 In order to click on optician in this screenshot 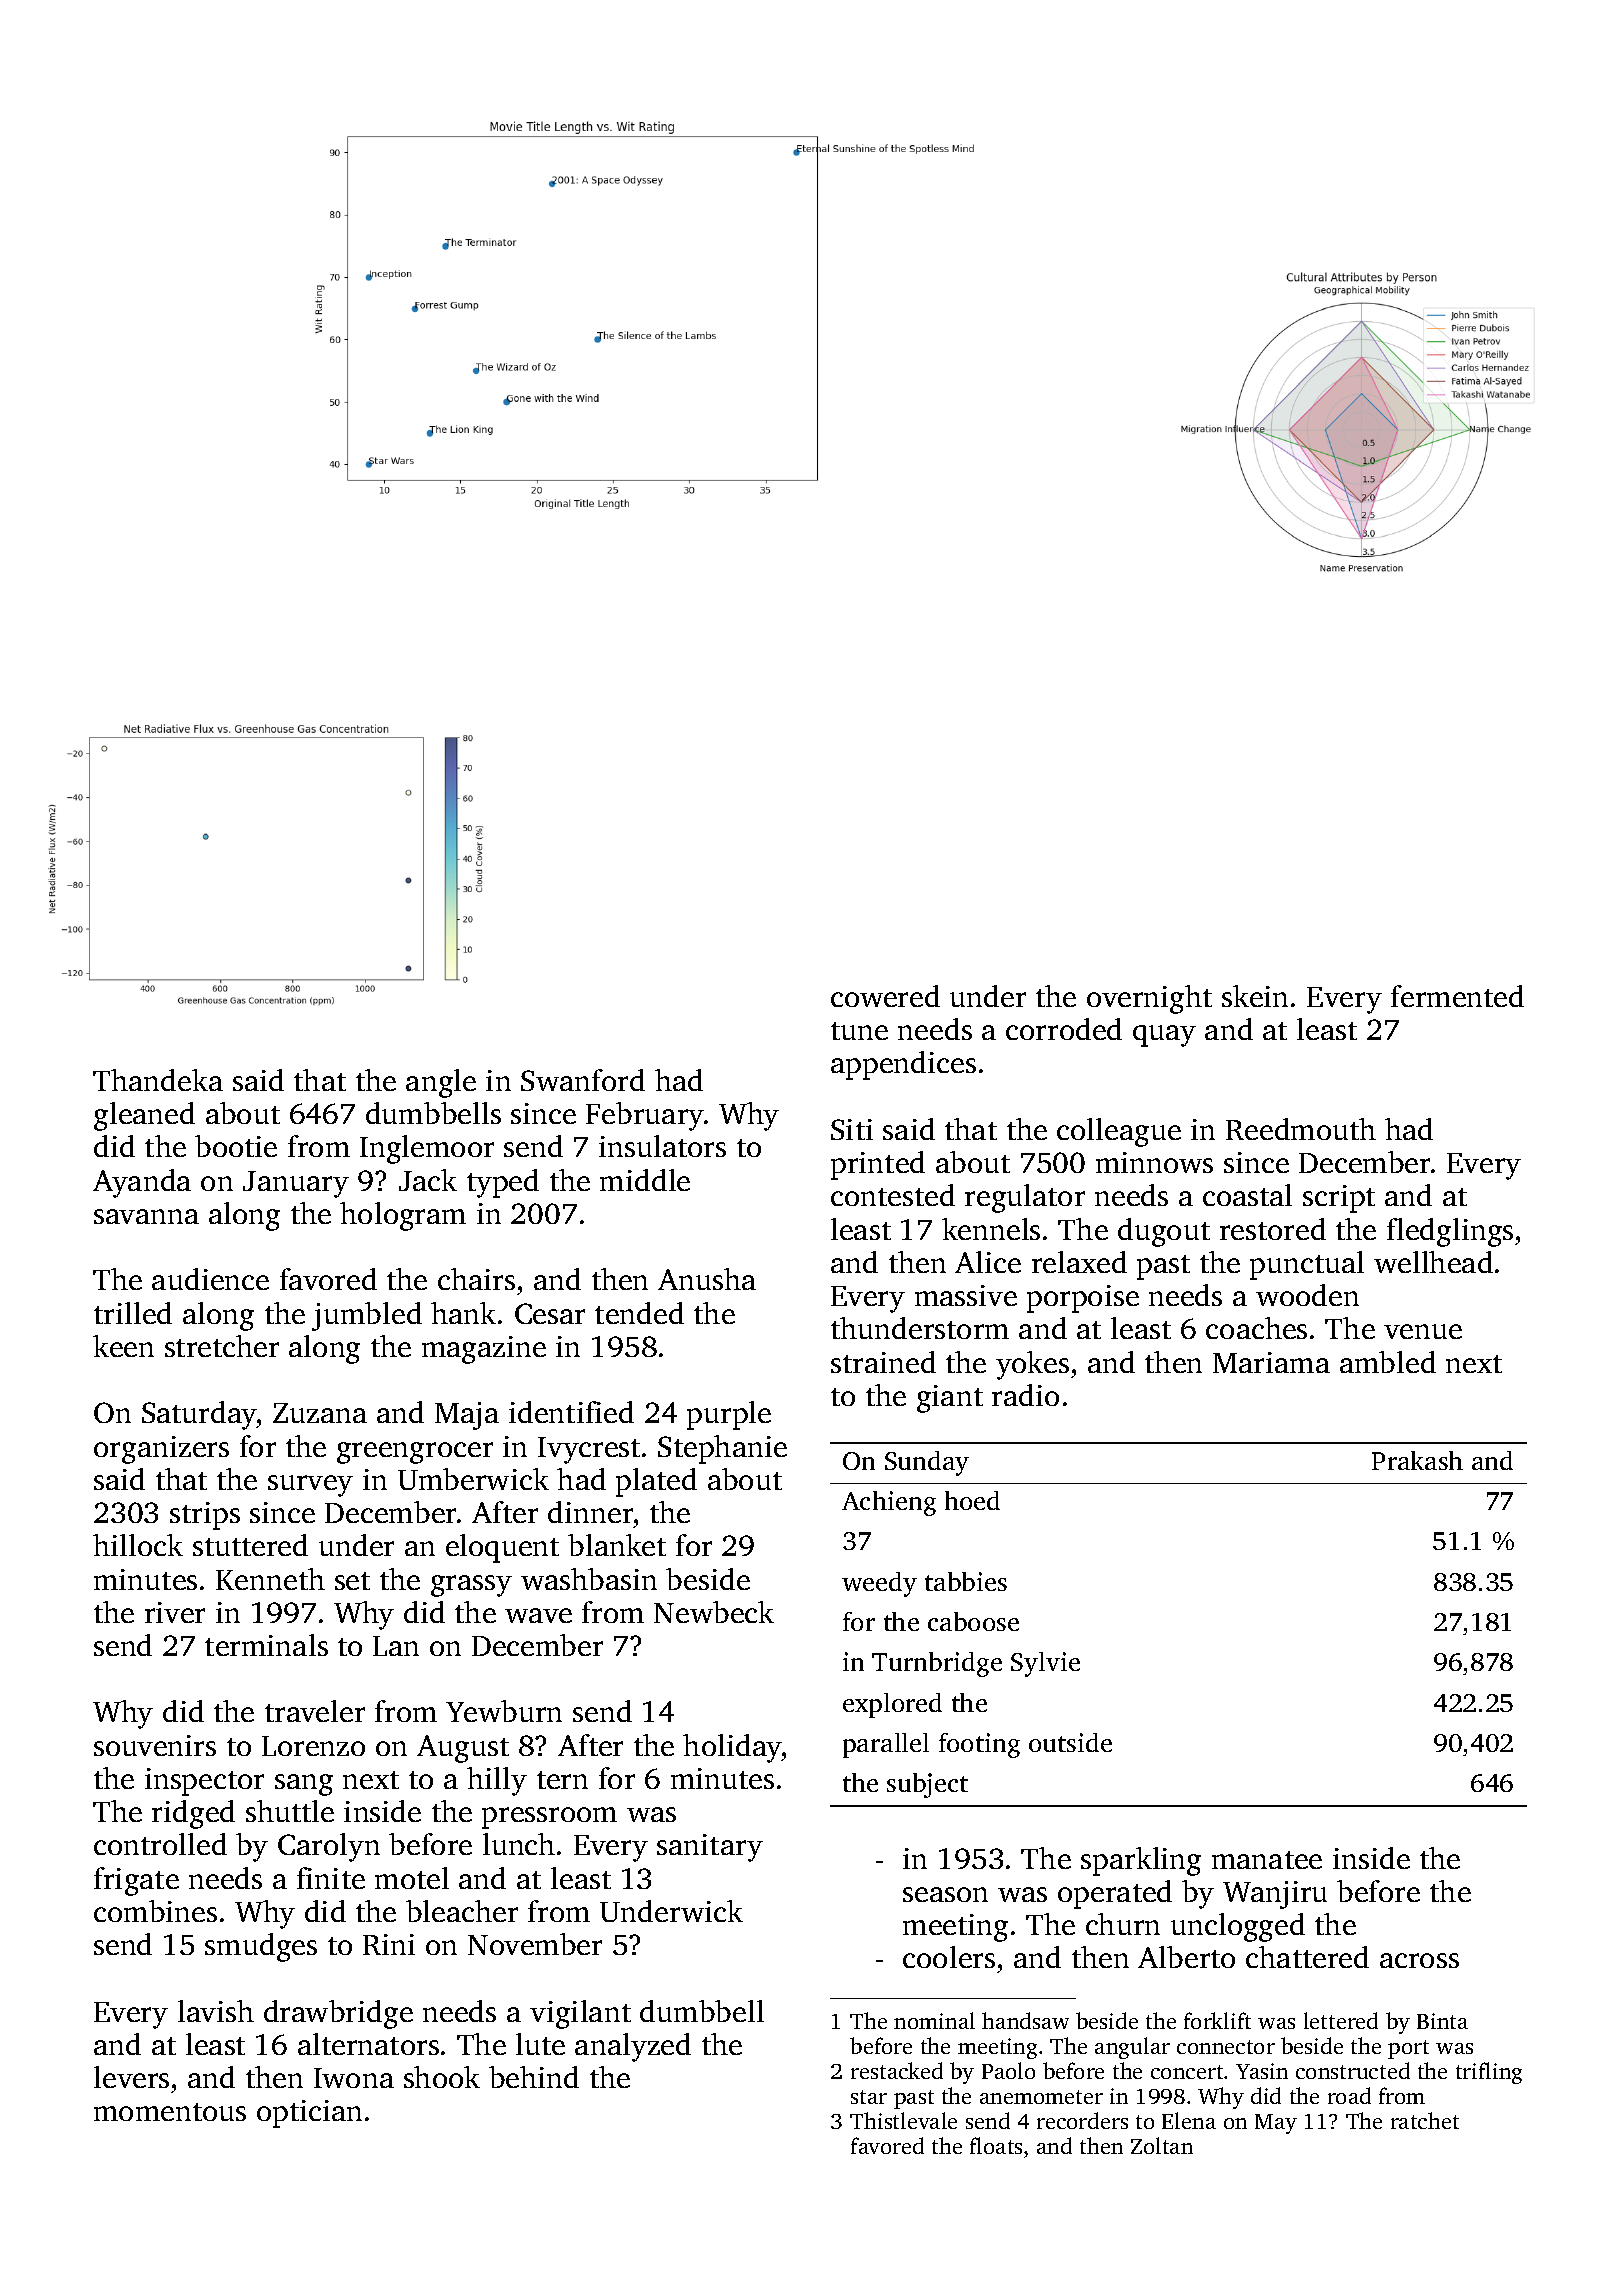, I will do `click(309, 2114)`.
